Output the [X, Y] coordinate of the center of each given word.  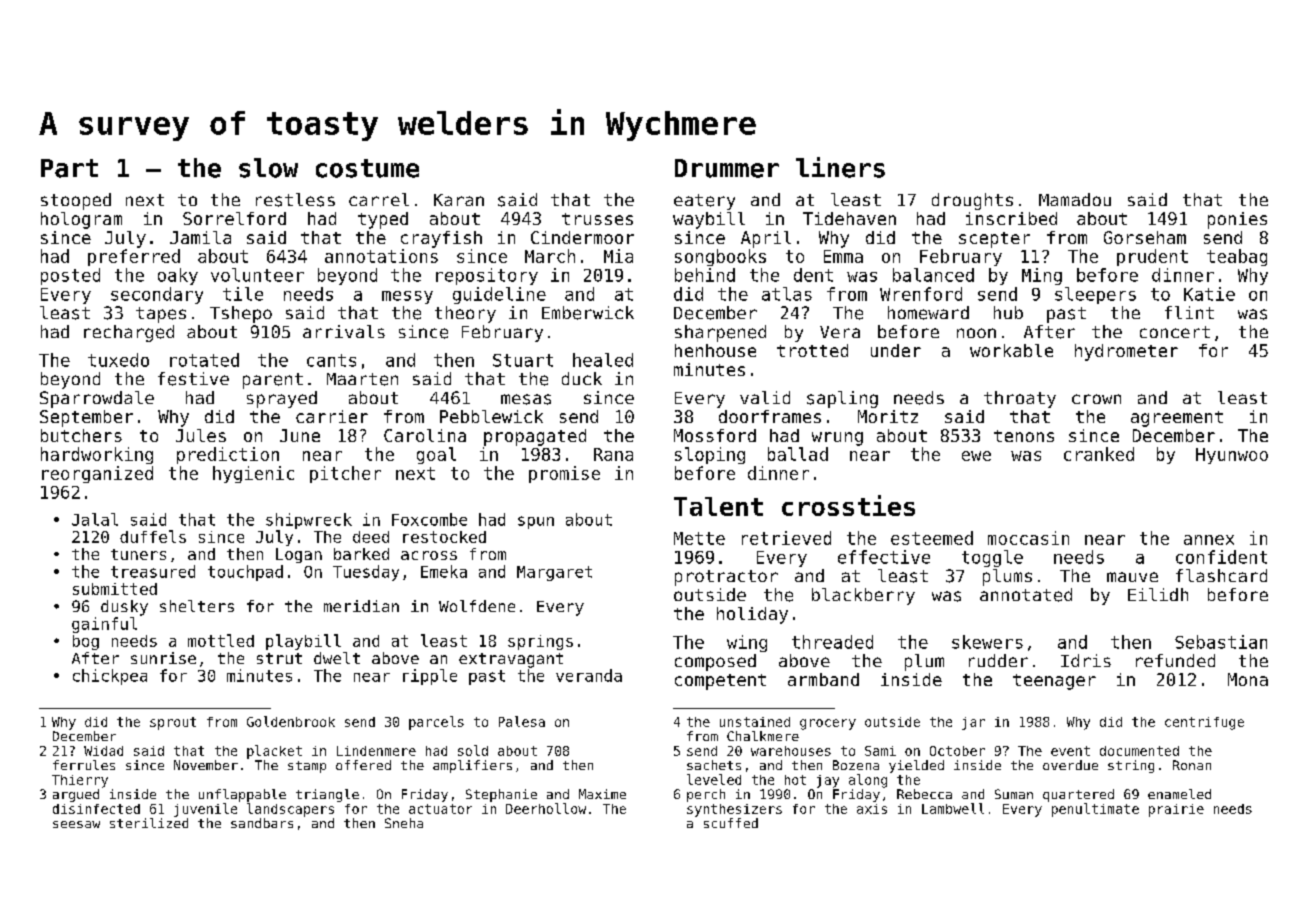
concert [1175, 332]
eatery [704, 202]
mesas [526, 399]
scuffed [731, 823]
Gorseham [1145, 237]
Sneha [404, 823]
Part [69, 168]
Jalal [95, 519]
